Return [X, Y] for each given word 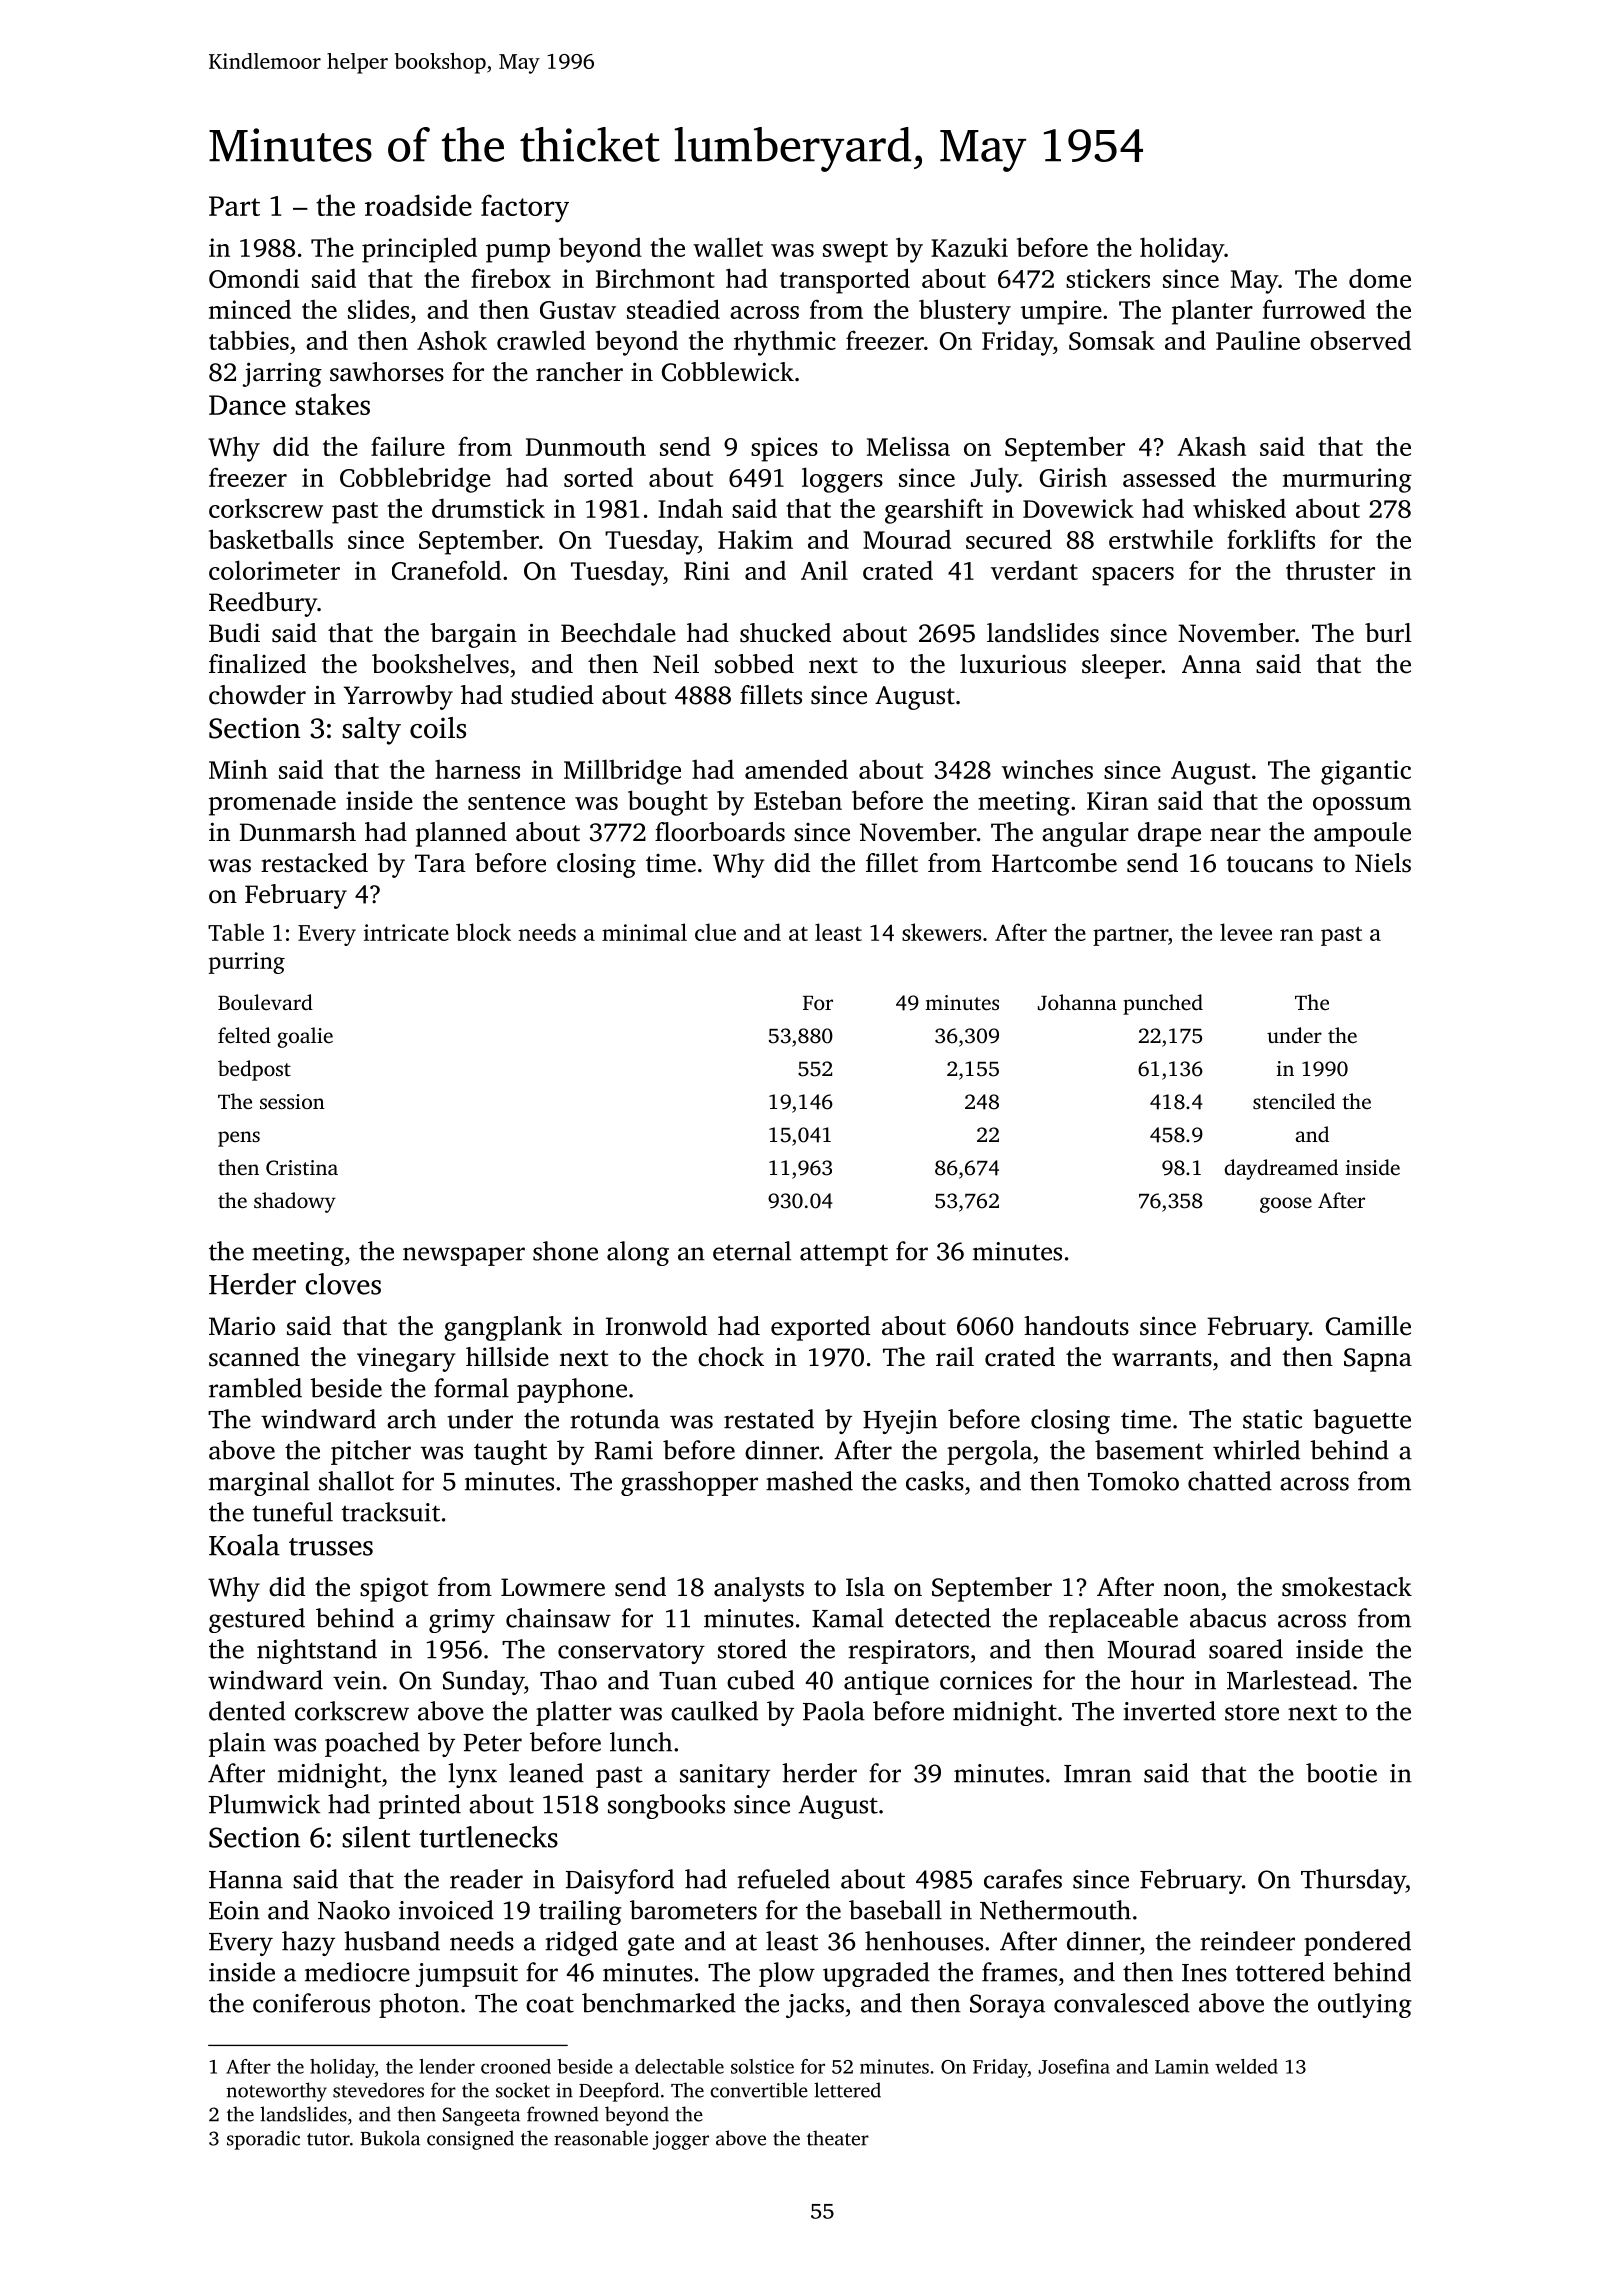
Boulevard [265, 1002]
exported [820, 1328]
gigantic [1366, 772]
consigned [470, 2140]
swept [855, 252]
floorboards [720, 832]
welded [1246, 2066]
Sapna [1378, 1360]
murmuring [1347, 480]
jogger [680, 2140]
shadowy [295, 1202]
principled [419, 250]
